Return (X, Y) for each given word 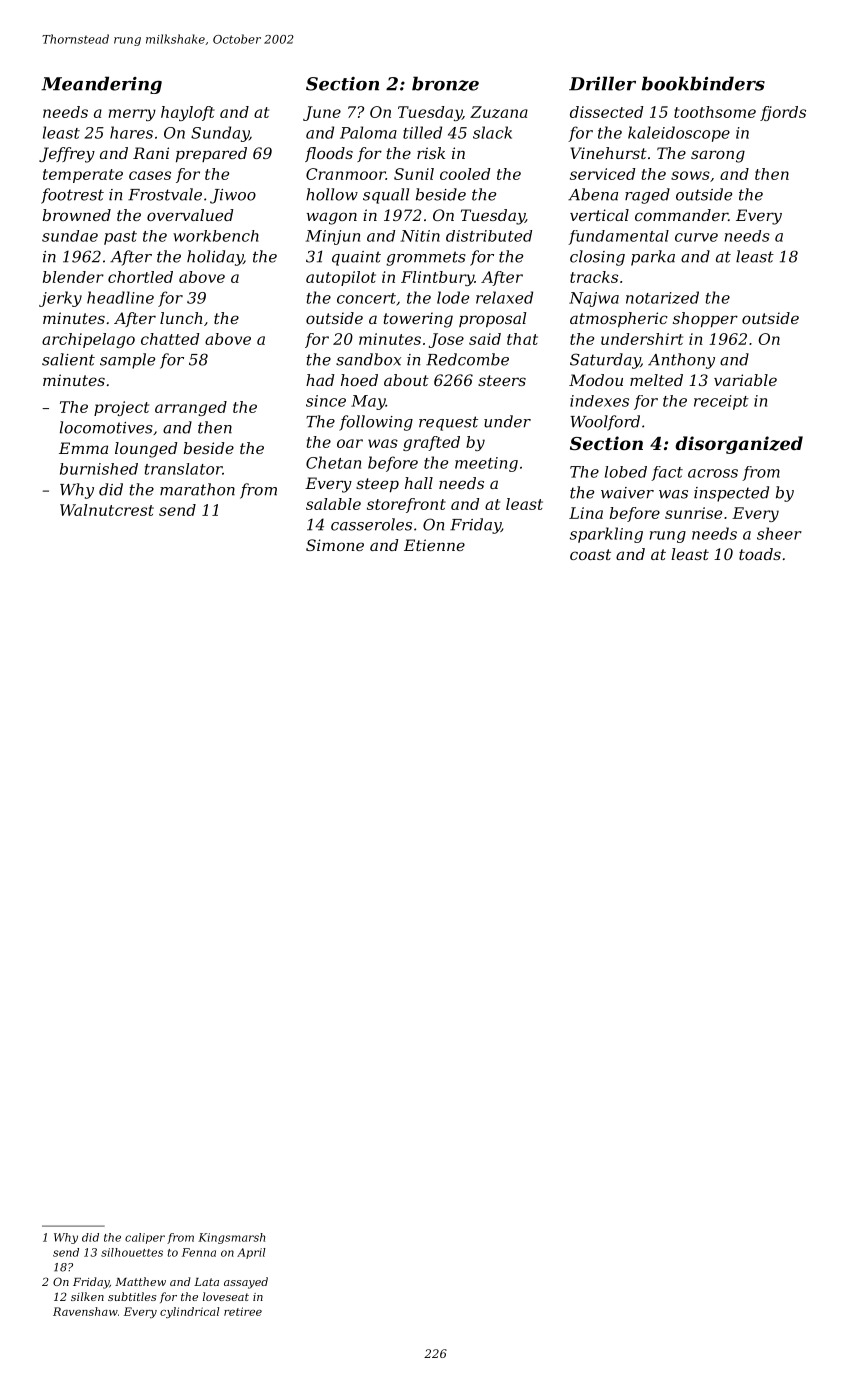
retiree (243, 1311)
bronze (445, 83)
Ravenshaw (85, 1311)
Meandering (101, 85)
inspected (731, 494)
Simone (335, 545)
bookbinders (703, 83)
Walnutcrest (107, 510)
